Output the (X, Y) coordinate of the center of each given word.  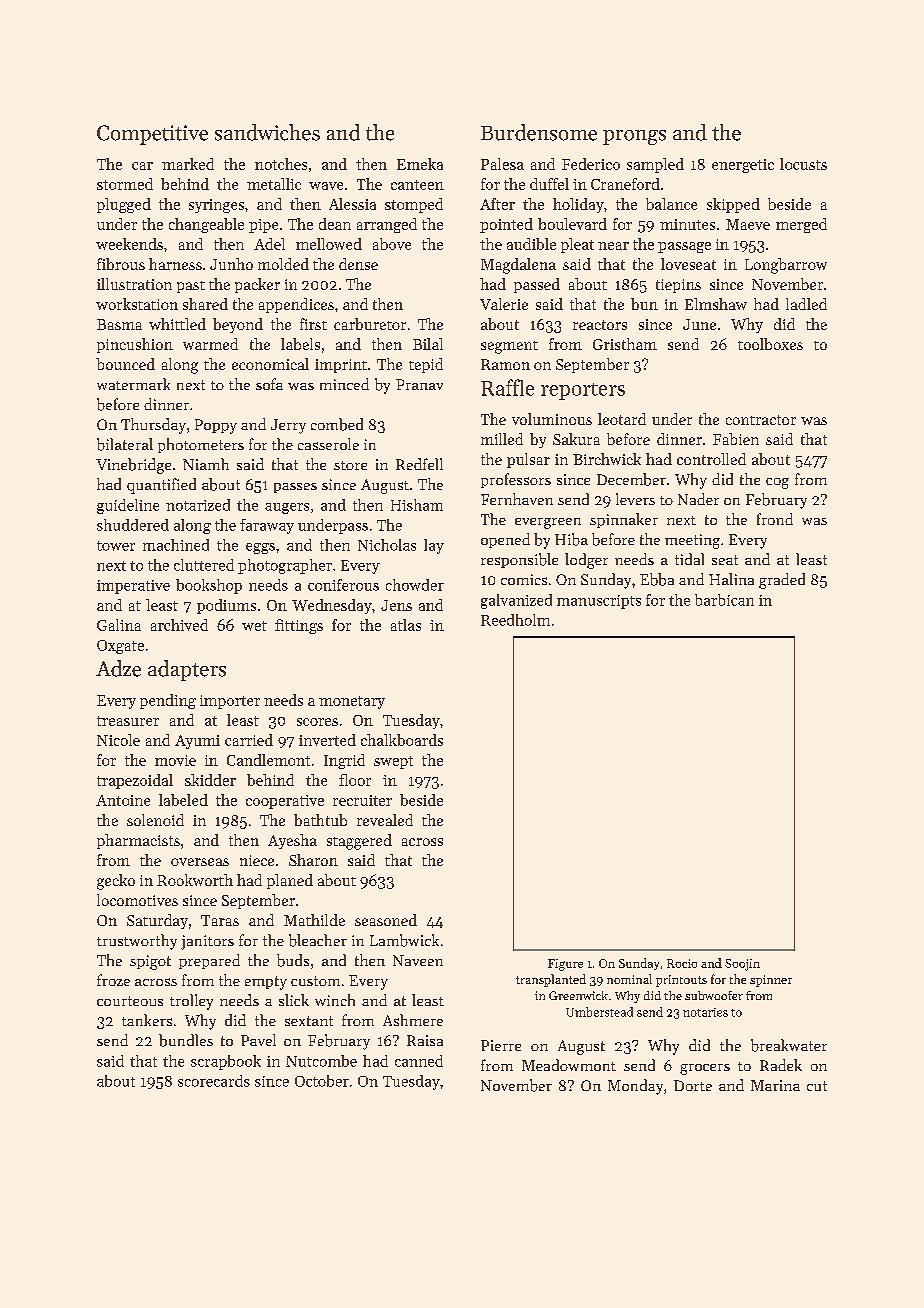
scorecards (214, 1081)
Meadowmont (569, 1065)
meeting (692, 541)
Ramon (505, 364)
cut (817, 1086)
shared (205, 304)
